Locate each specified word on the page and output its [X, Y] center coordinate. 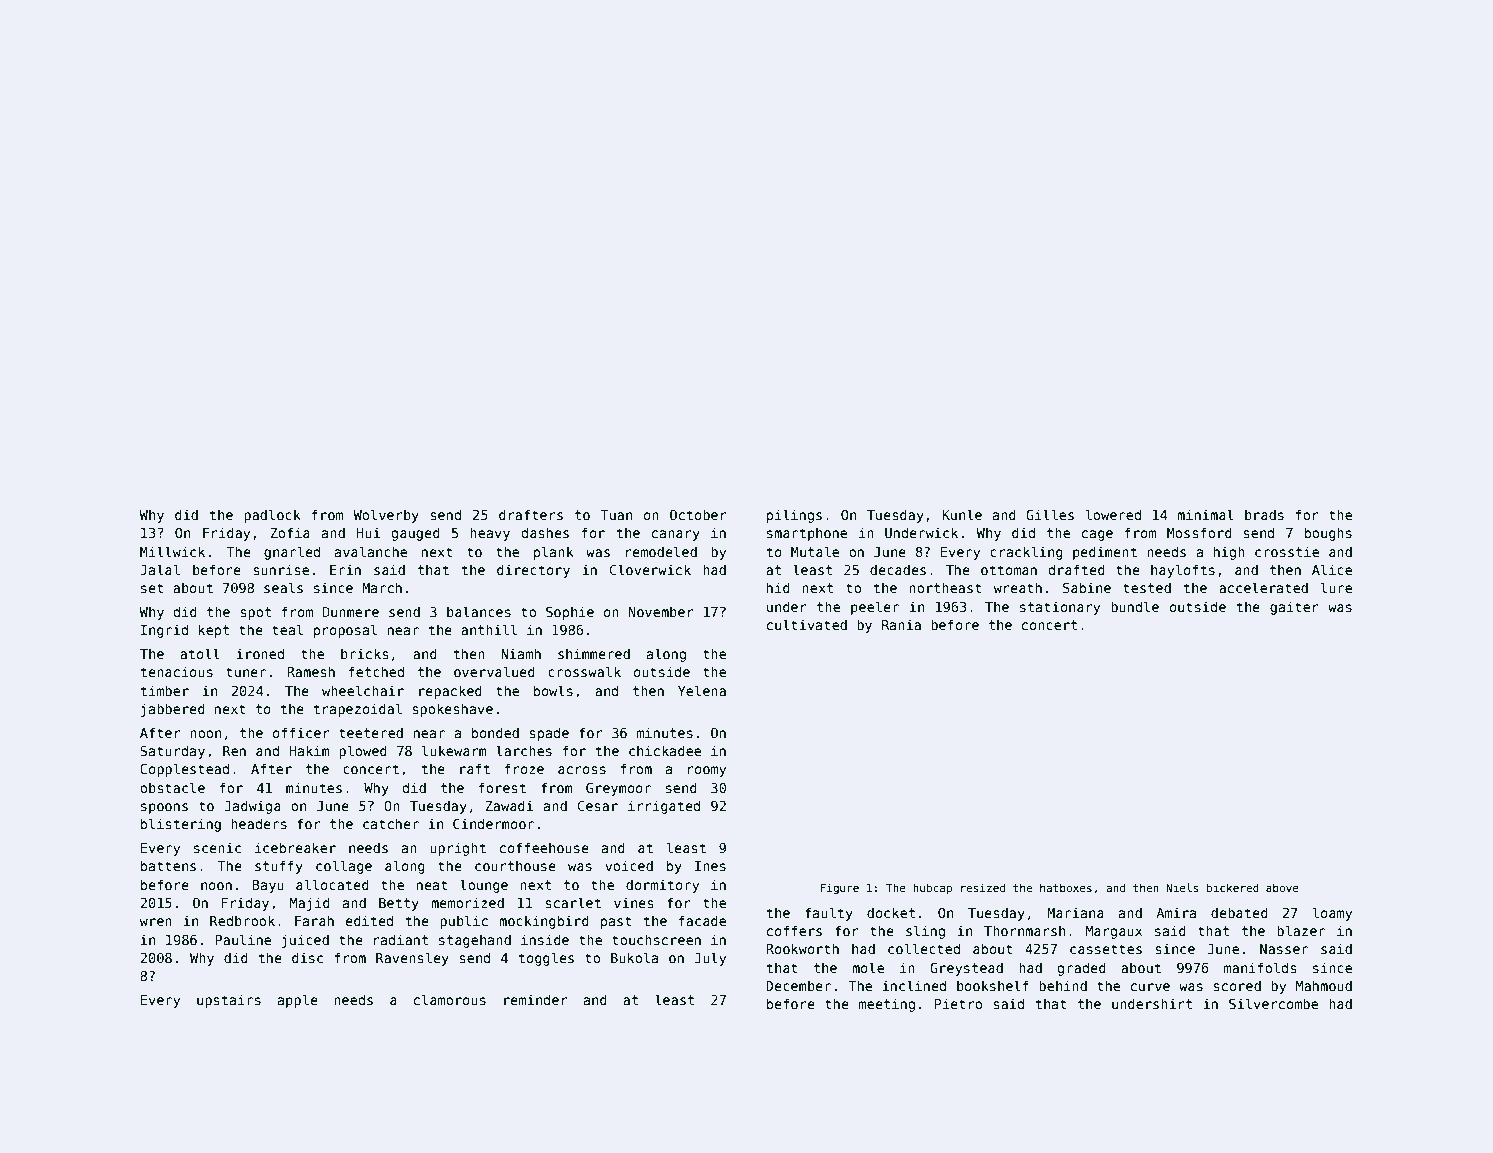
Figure [840, 888]
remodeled [661, 551]
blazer [1301, 930]
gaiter [1294, 608]
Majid [310, 904]
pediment [1105, 553]
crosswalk [584, 671]
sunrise [281, 569]
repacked [450, 692]
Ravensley [412, 959]
